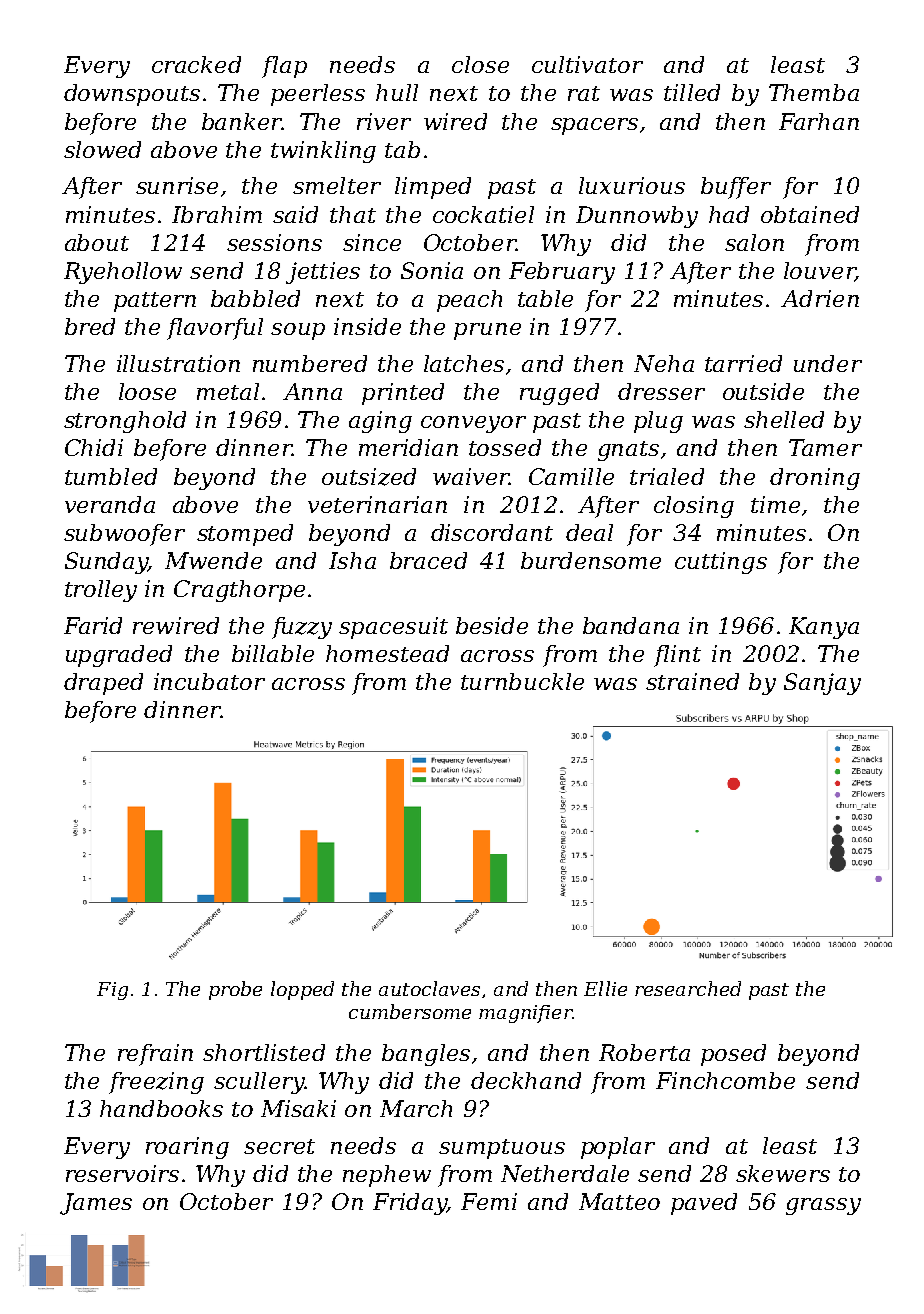 This screenshot has height=1314, width=924. What do you see at coordinates (217, 214) in the screenshot?
I see `Ibrahim` at bounding box center [217, 214].
